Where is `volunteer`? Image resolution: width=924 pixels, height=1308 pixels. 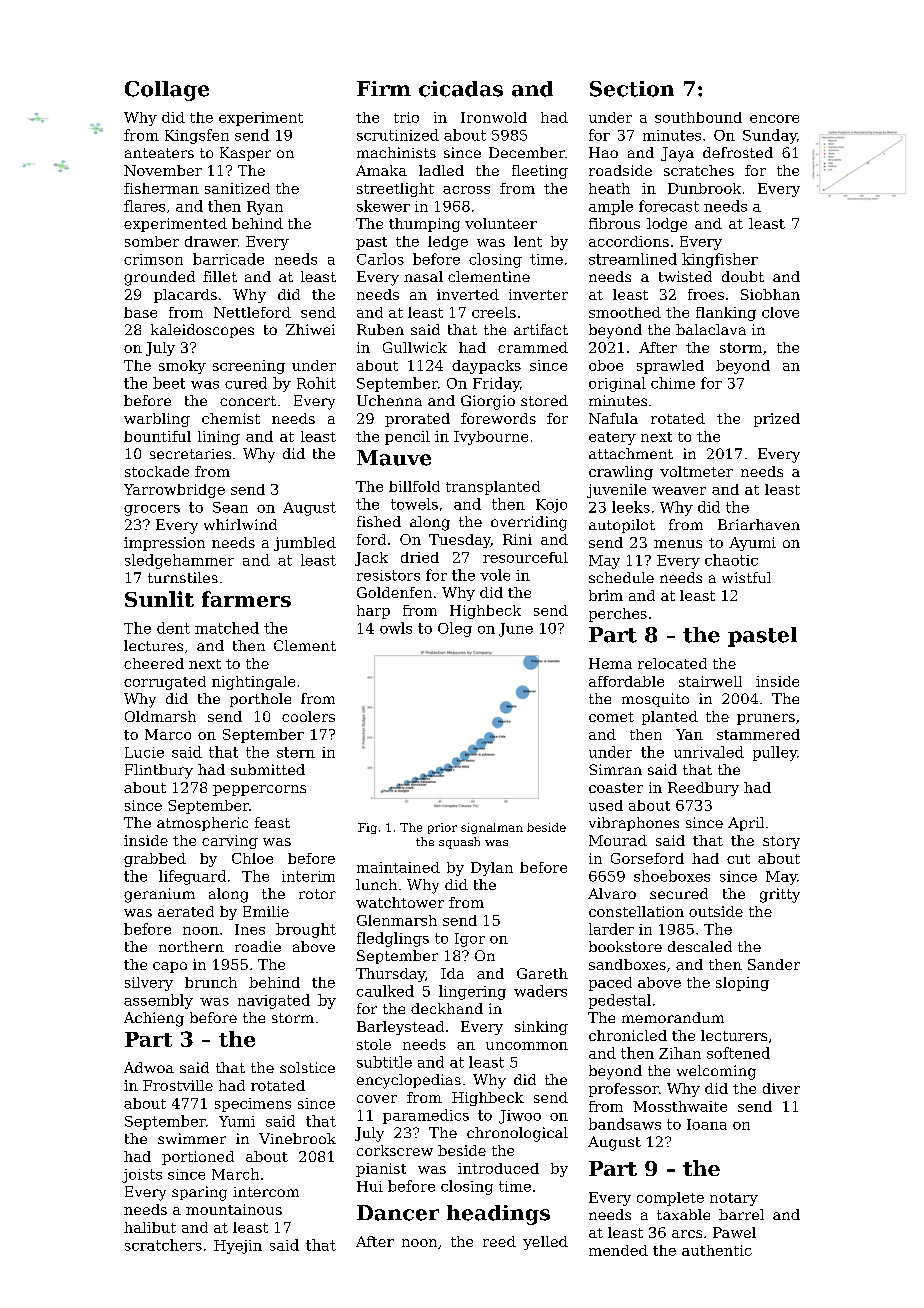 volunteer is located at coordinates (501, 223).
